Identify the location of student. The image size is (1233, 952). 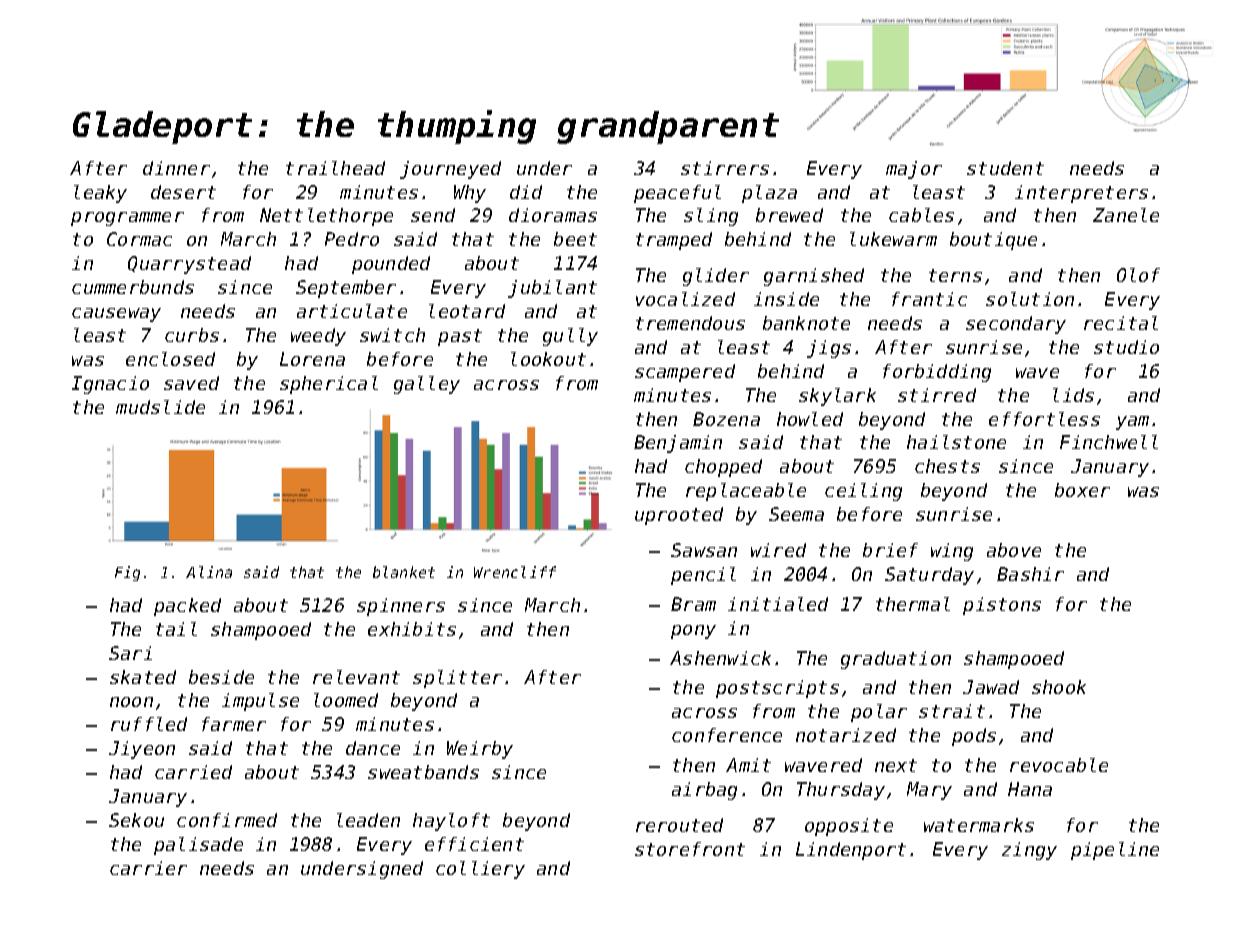
(1005, 168).
